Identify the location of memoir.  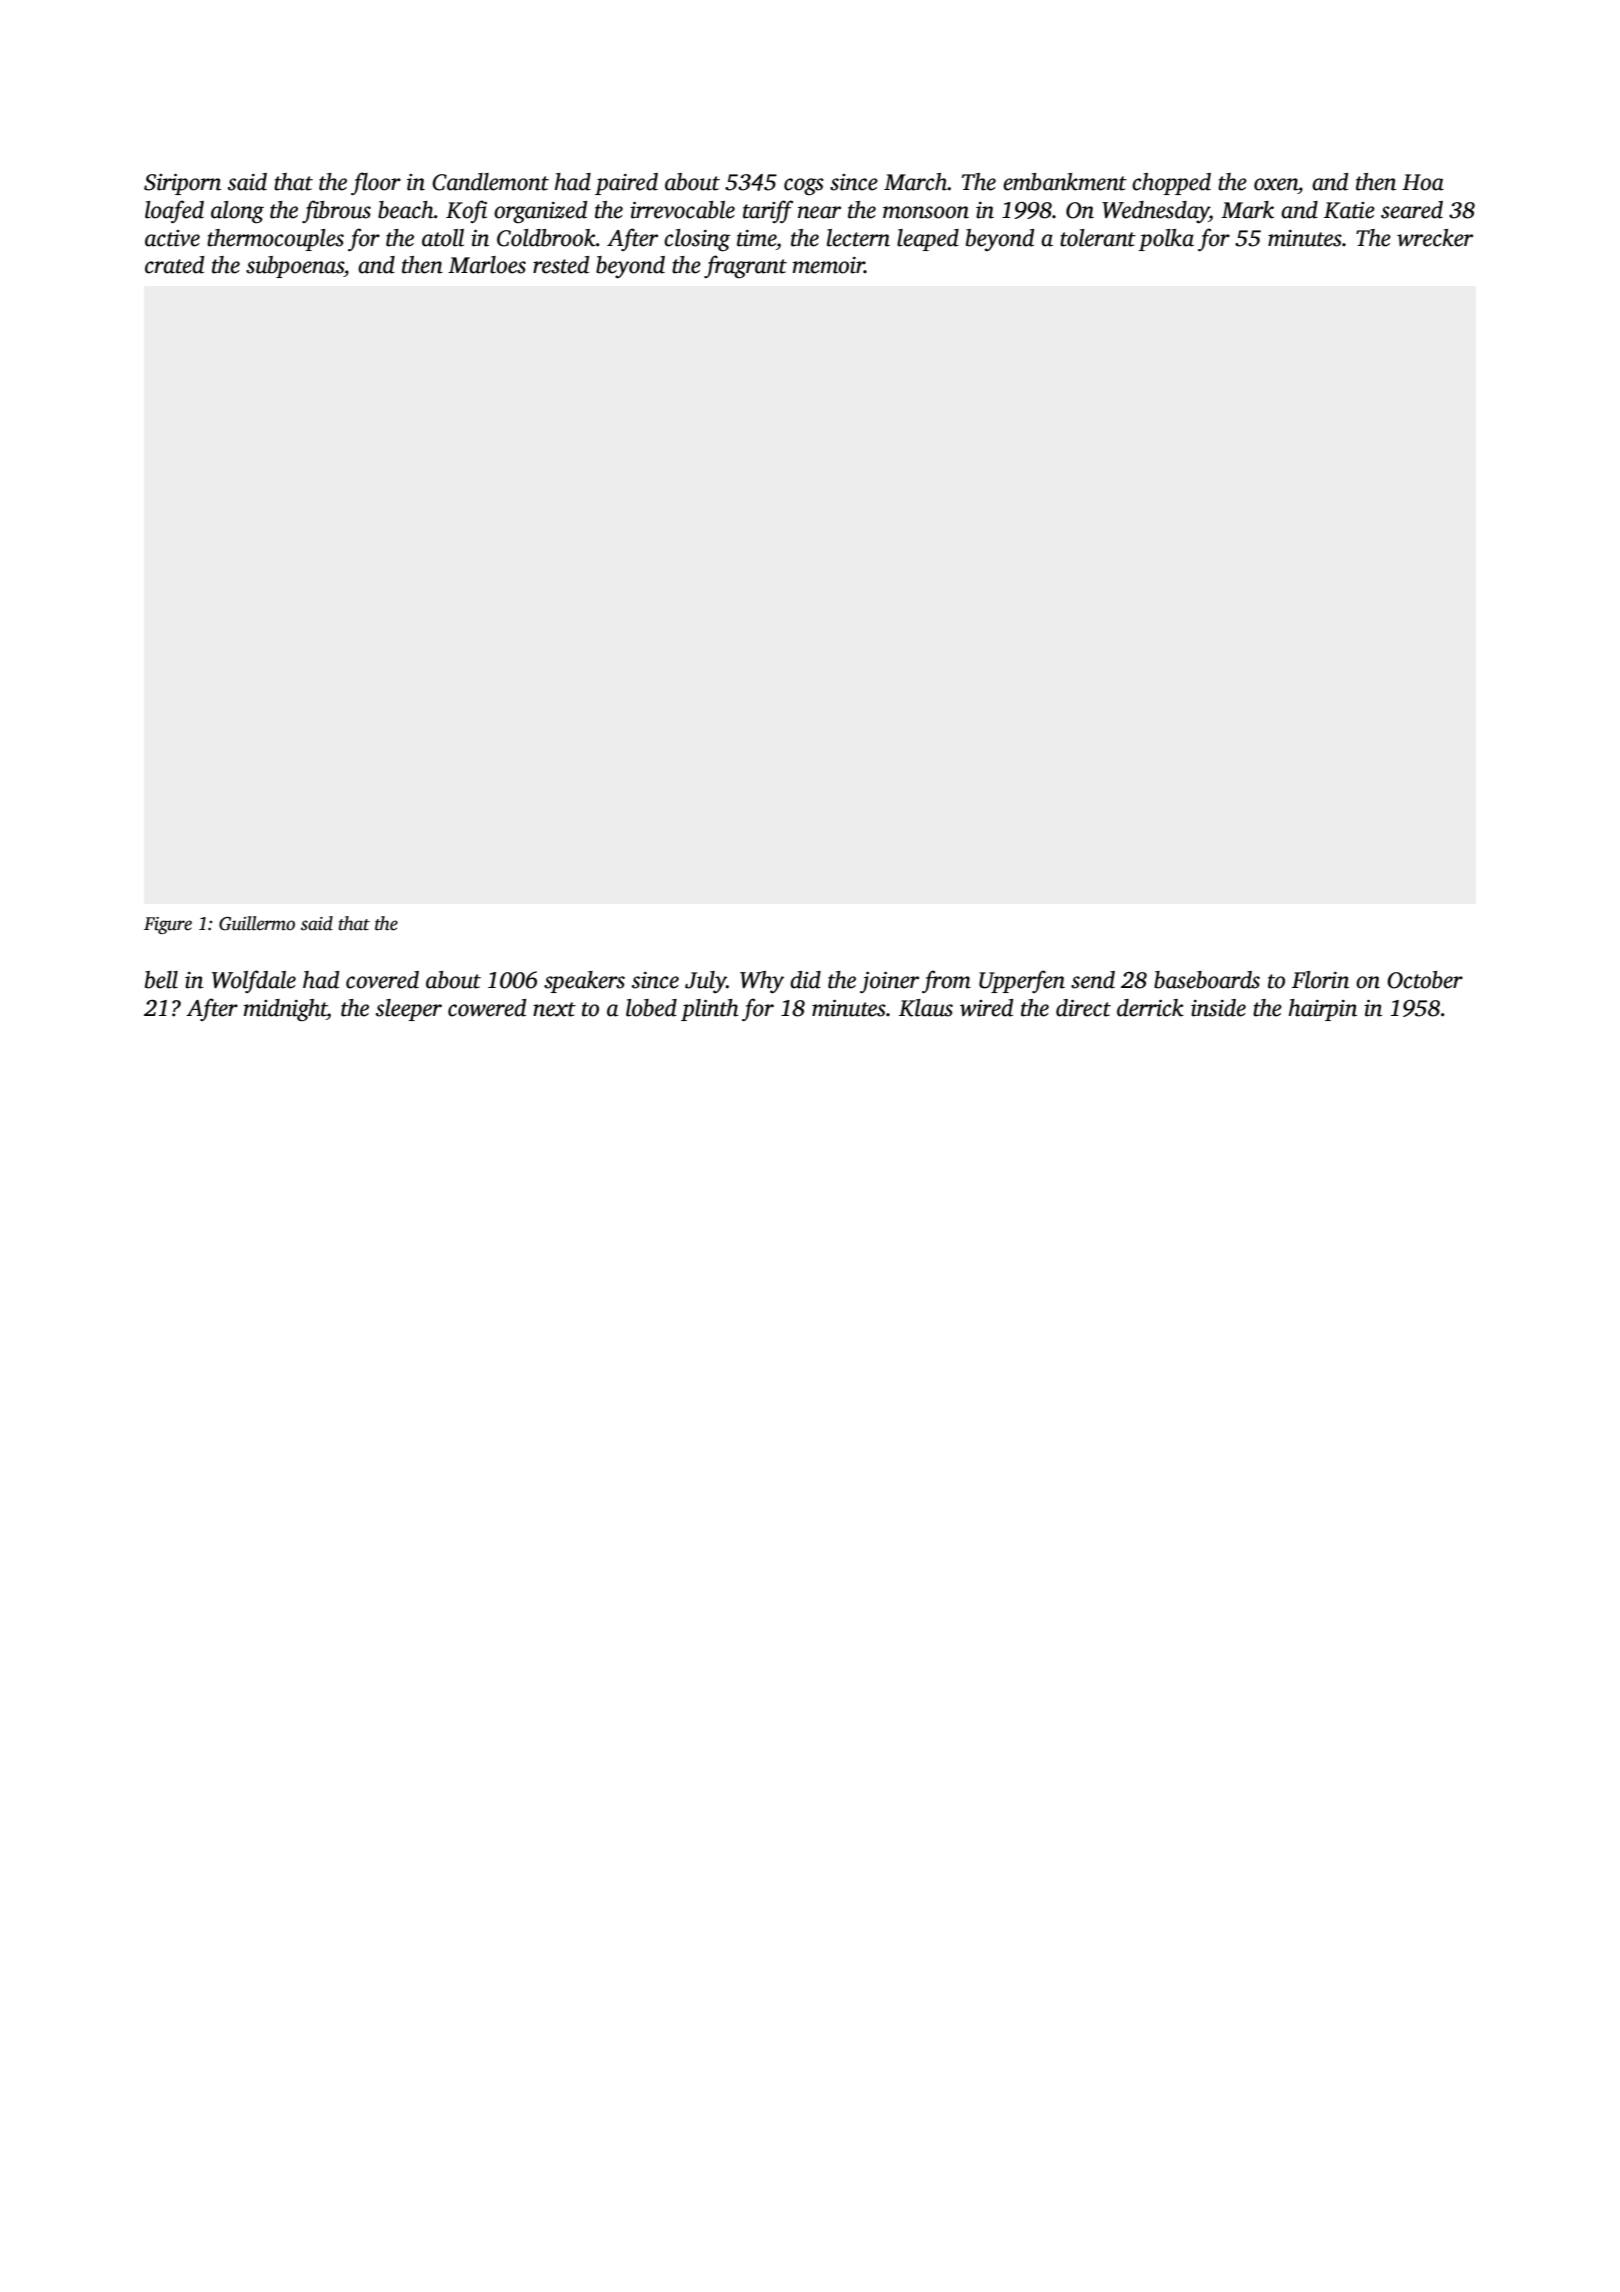
(829, 265).
